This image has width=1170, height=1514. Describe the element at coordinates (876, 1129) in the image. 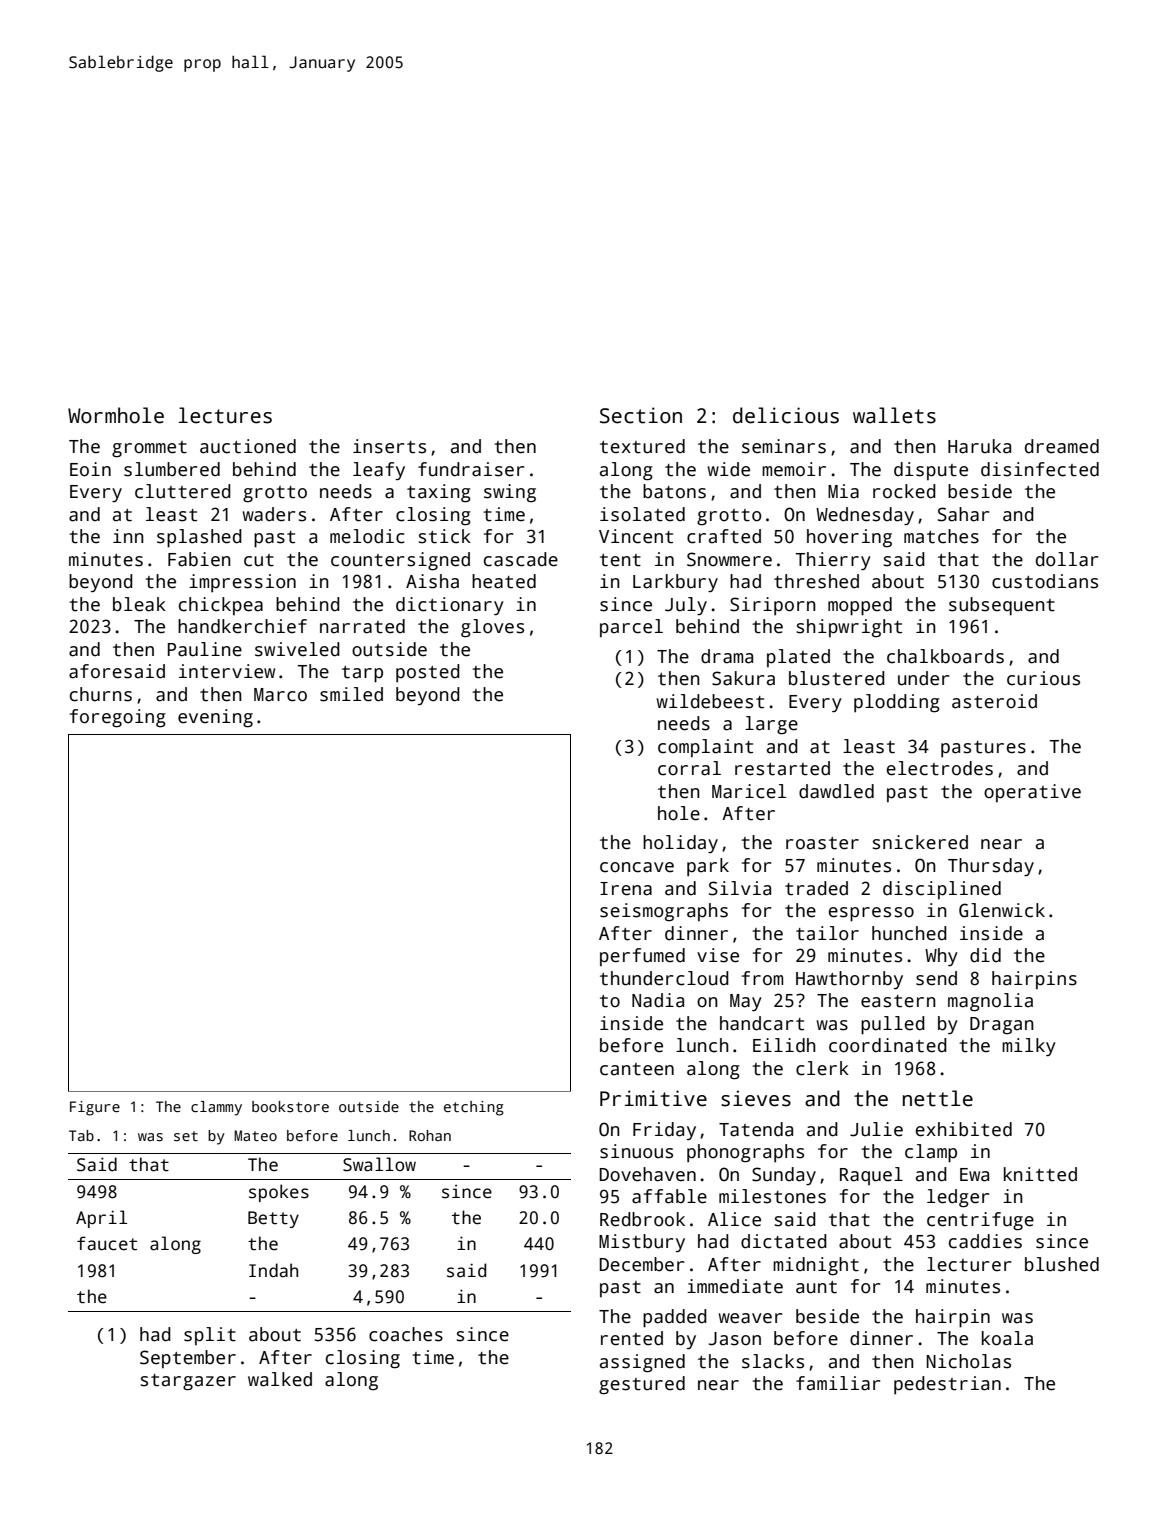

I see `Julie` at that location.
